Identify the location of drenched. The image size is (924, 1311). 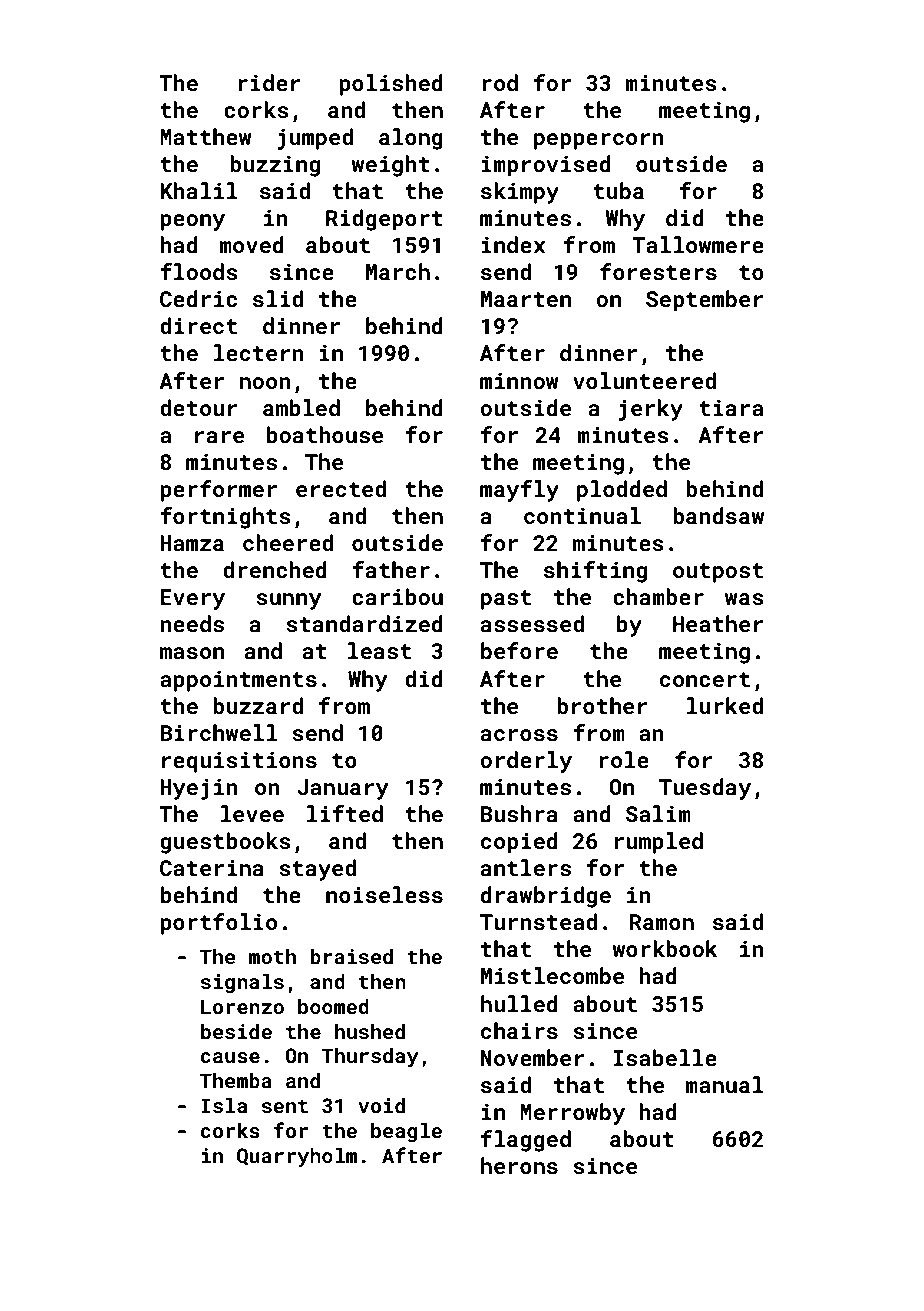
(275, 569).
